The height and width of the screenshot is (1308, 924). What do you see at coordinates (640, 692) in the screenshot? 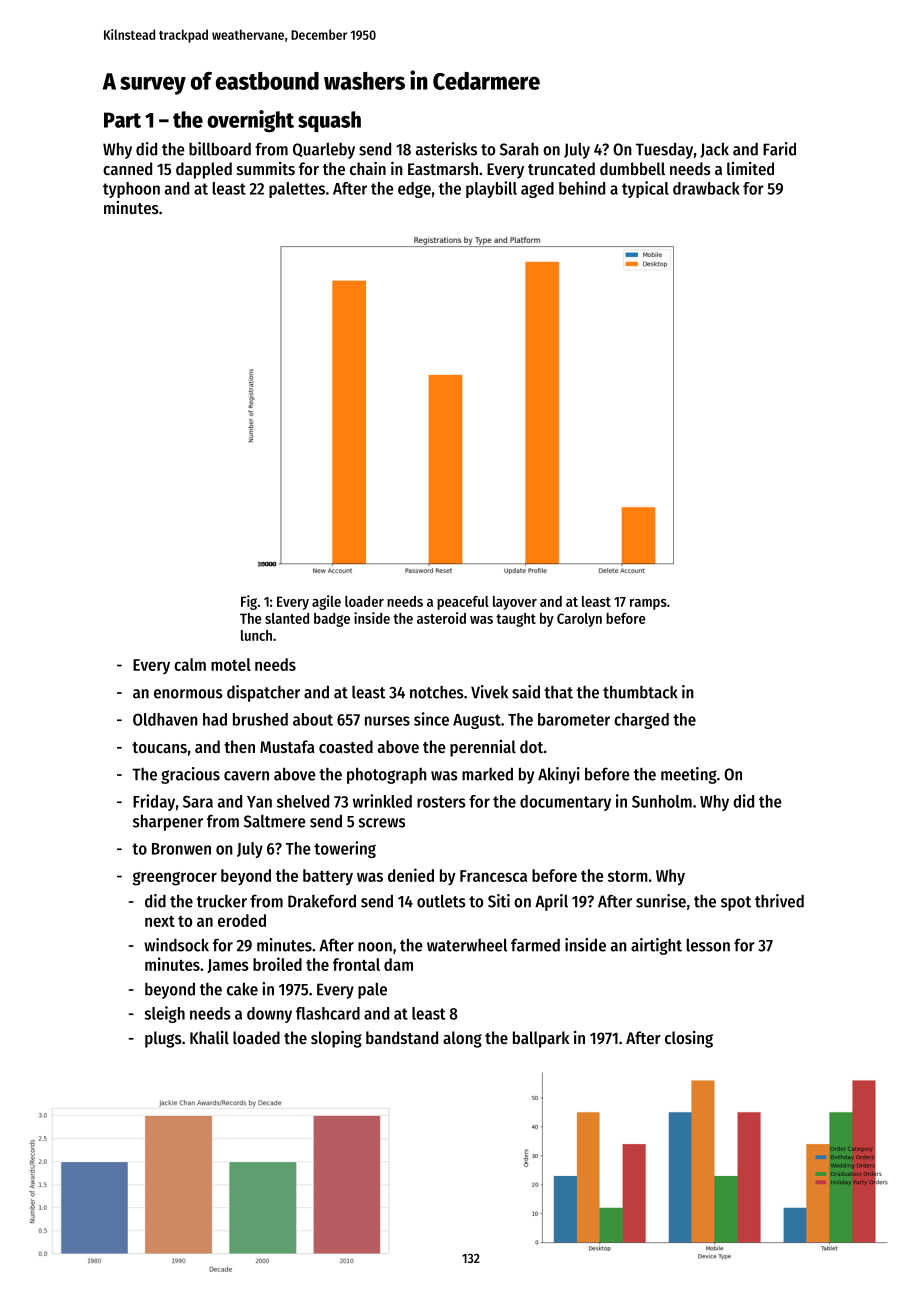
I see `thumbtack` at bounding box center [640, 692].
